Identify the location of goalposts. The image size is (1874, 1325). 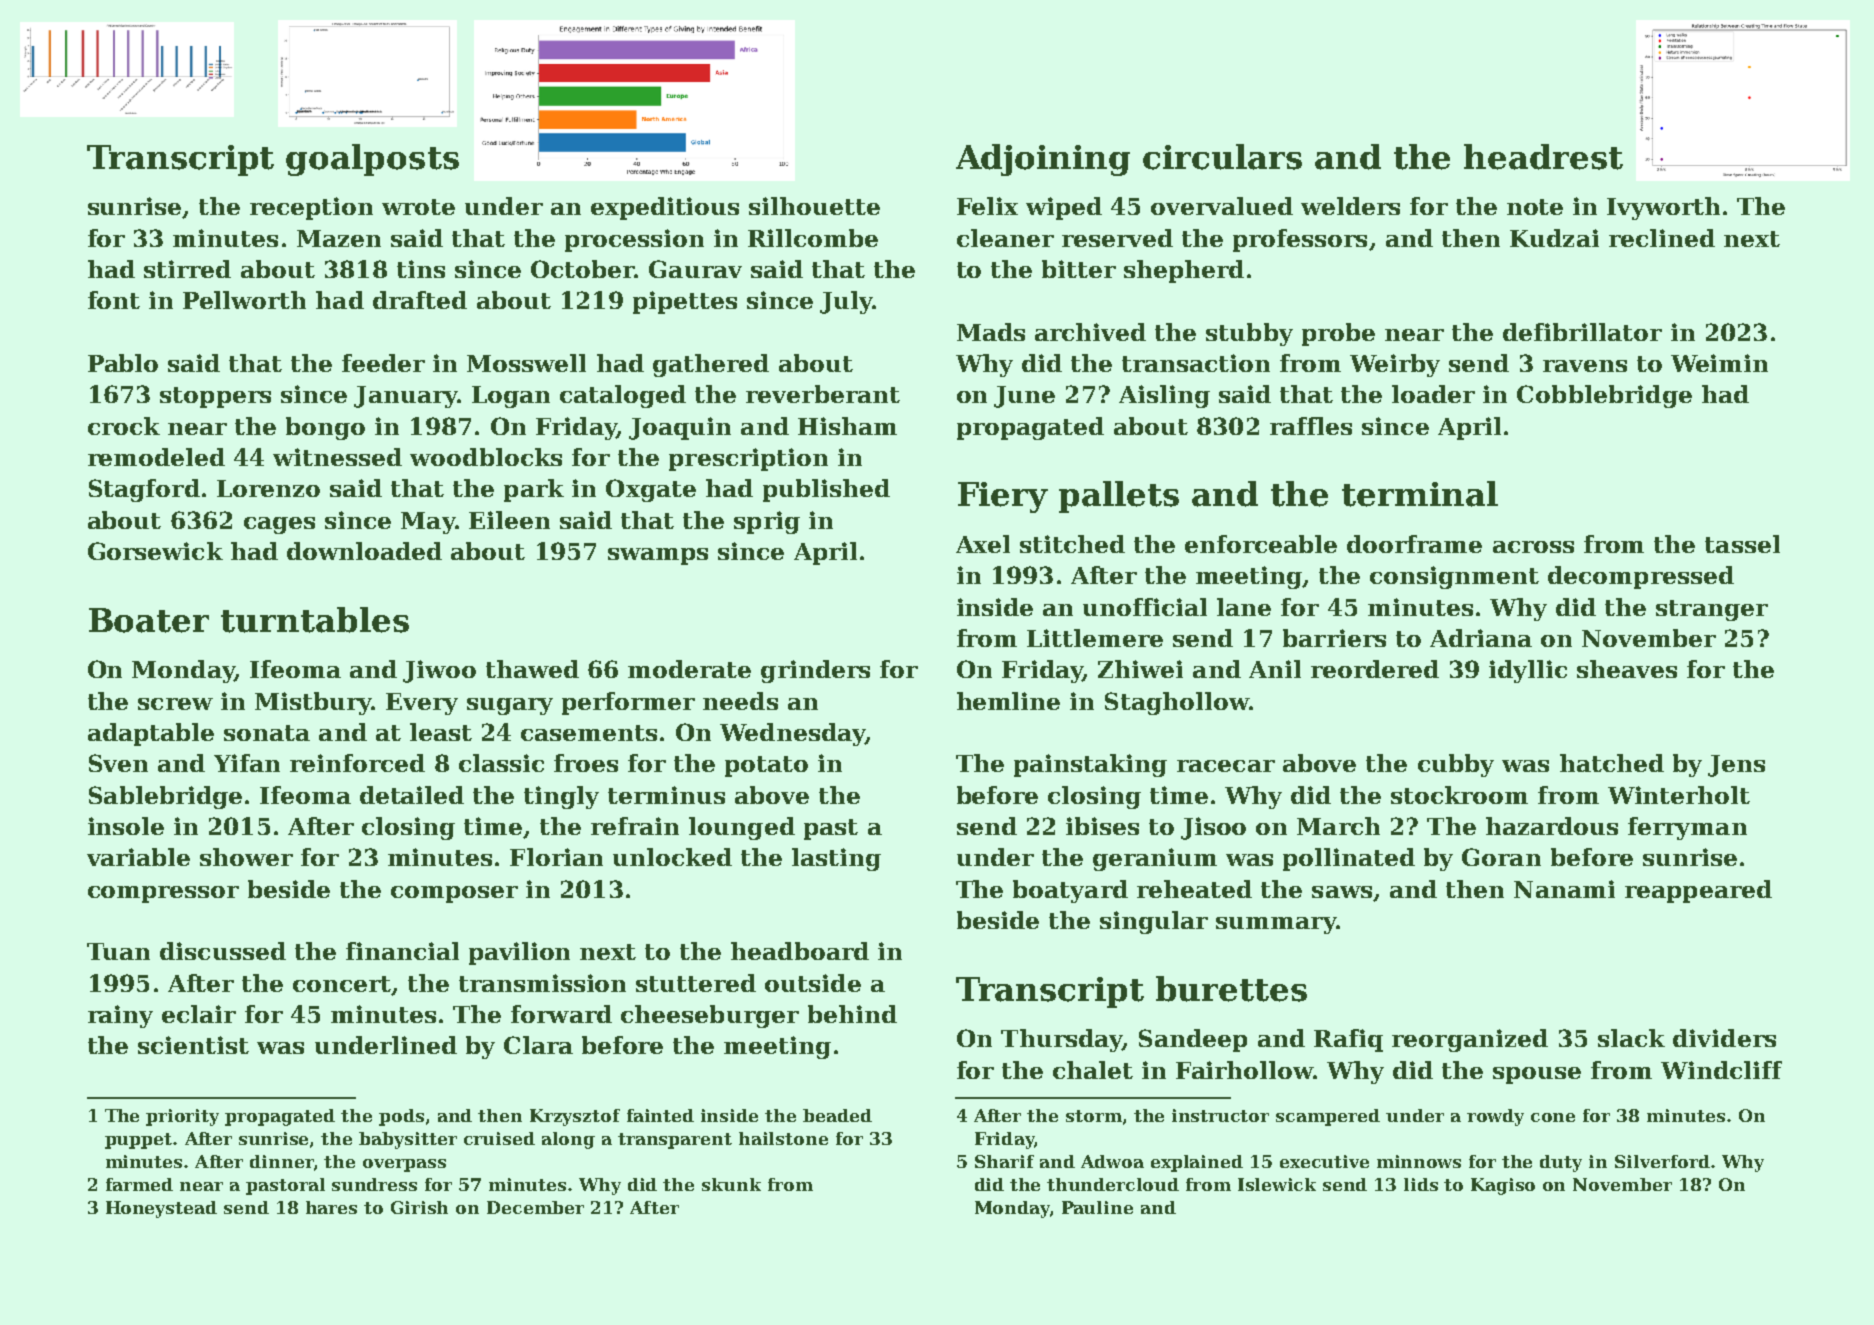
(372, 160).
